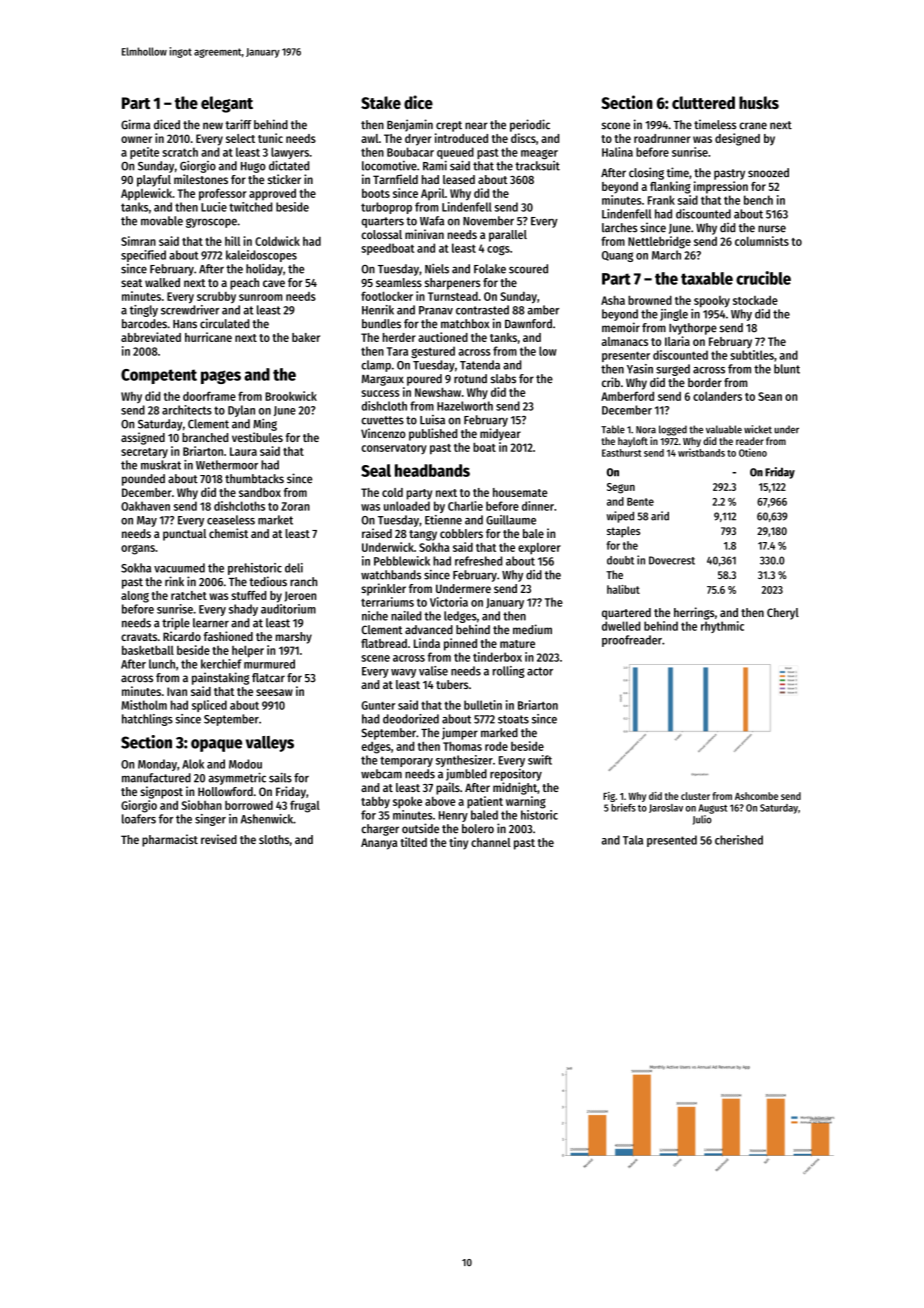 This image has height=1308, width=924. I want to click on elegant, so click(227, 104).
